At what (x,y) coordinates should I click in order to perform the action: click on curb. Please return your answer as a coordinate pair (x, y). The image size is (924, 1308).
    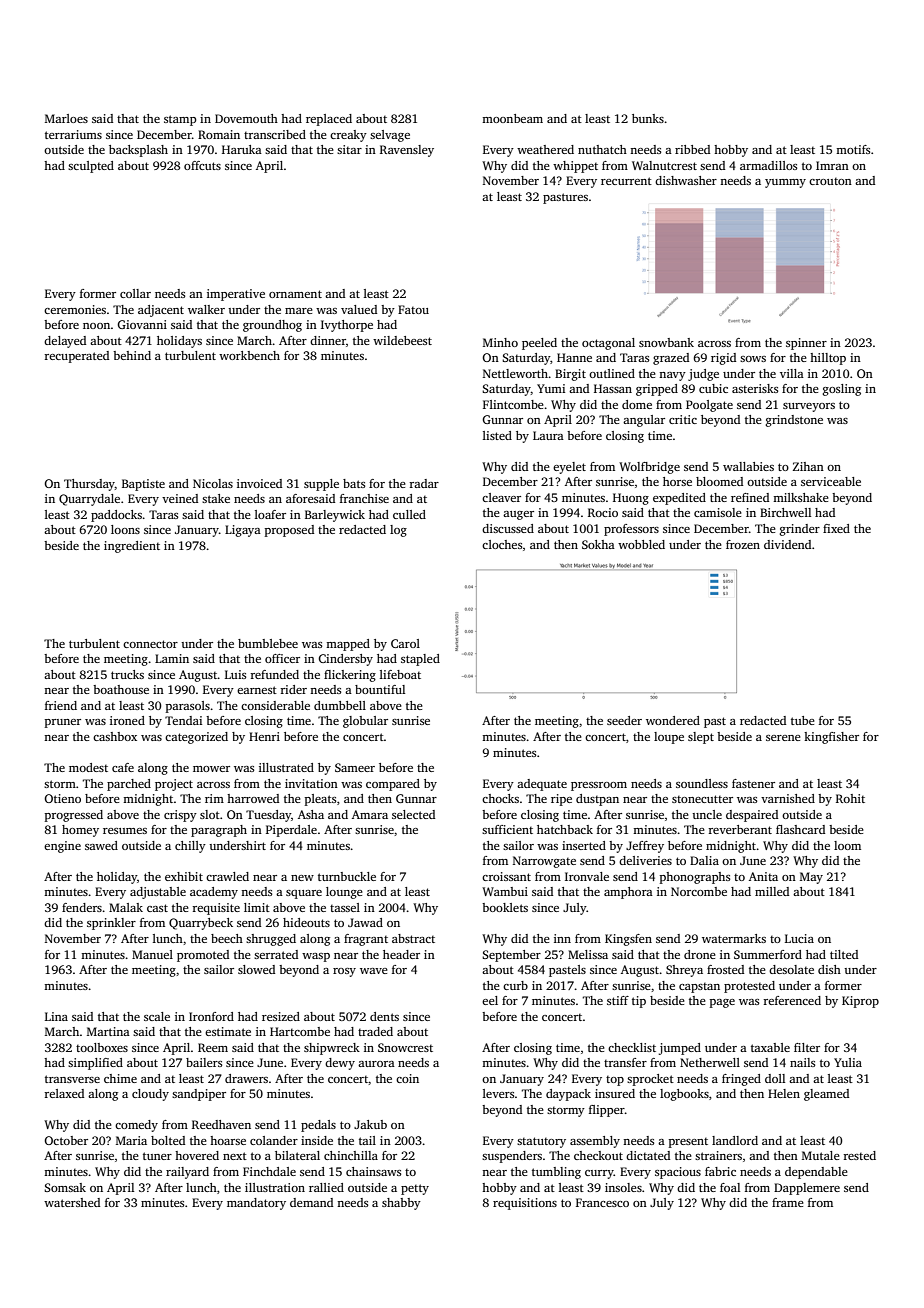
    Looking at the image, I should click on (515, 985).
